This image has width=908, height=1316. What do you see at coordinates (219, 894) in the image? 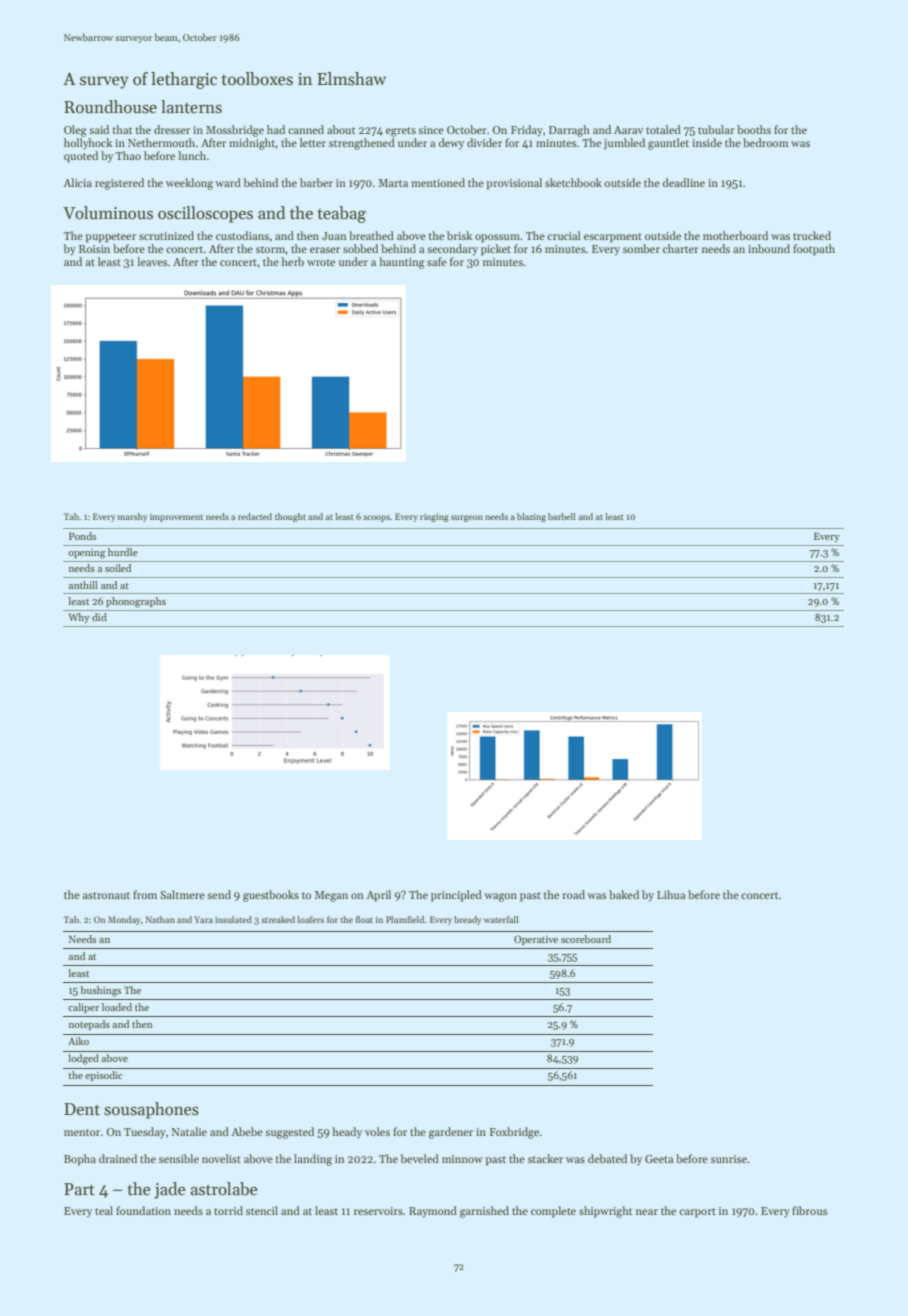
I see `send` at bounding box center [219, 894].
